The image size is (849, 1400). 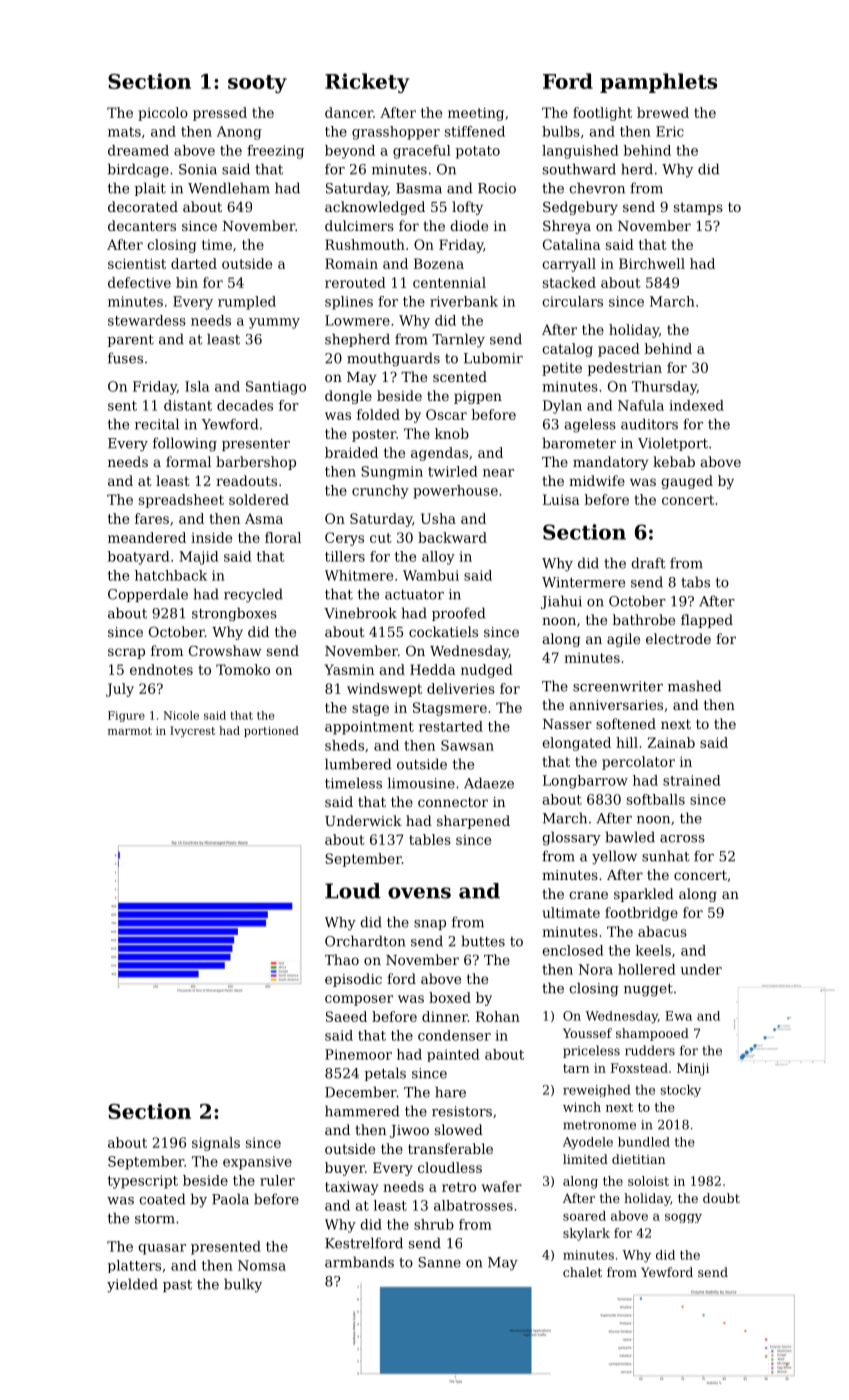 What do you see at coordinates (597, 480) in the screenshot?
I see `midwife` at bounding box center [597, 480].
